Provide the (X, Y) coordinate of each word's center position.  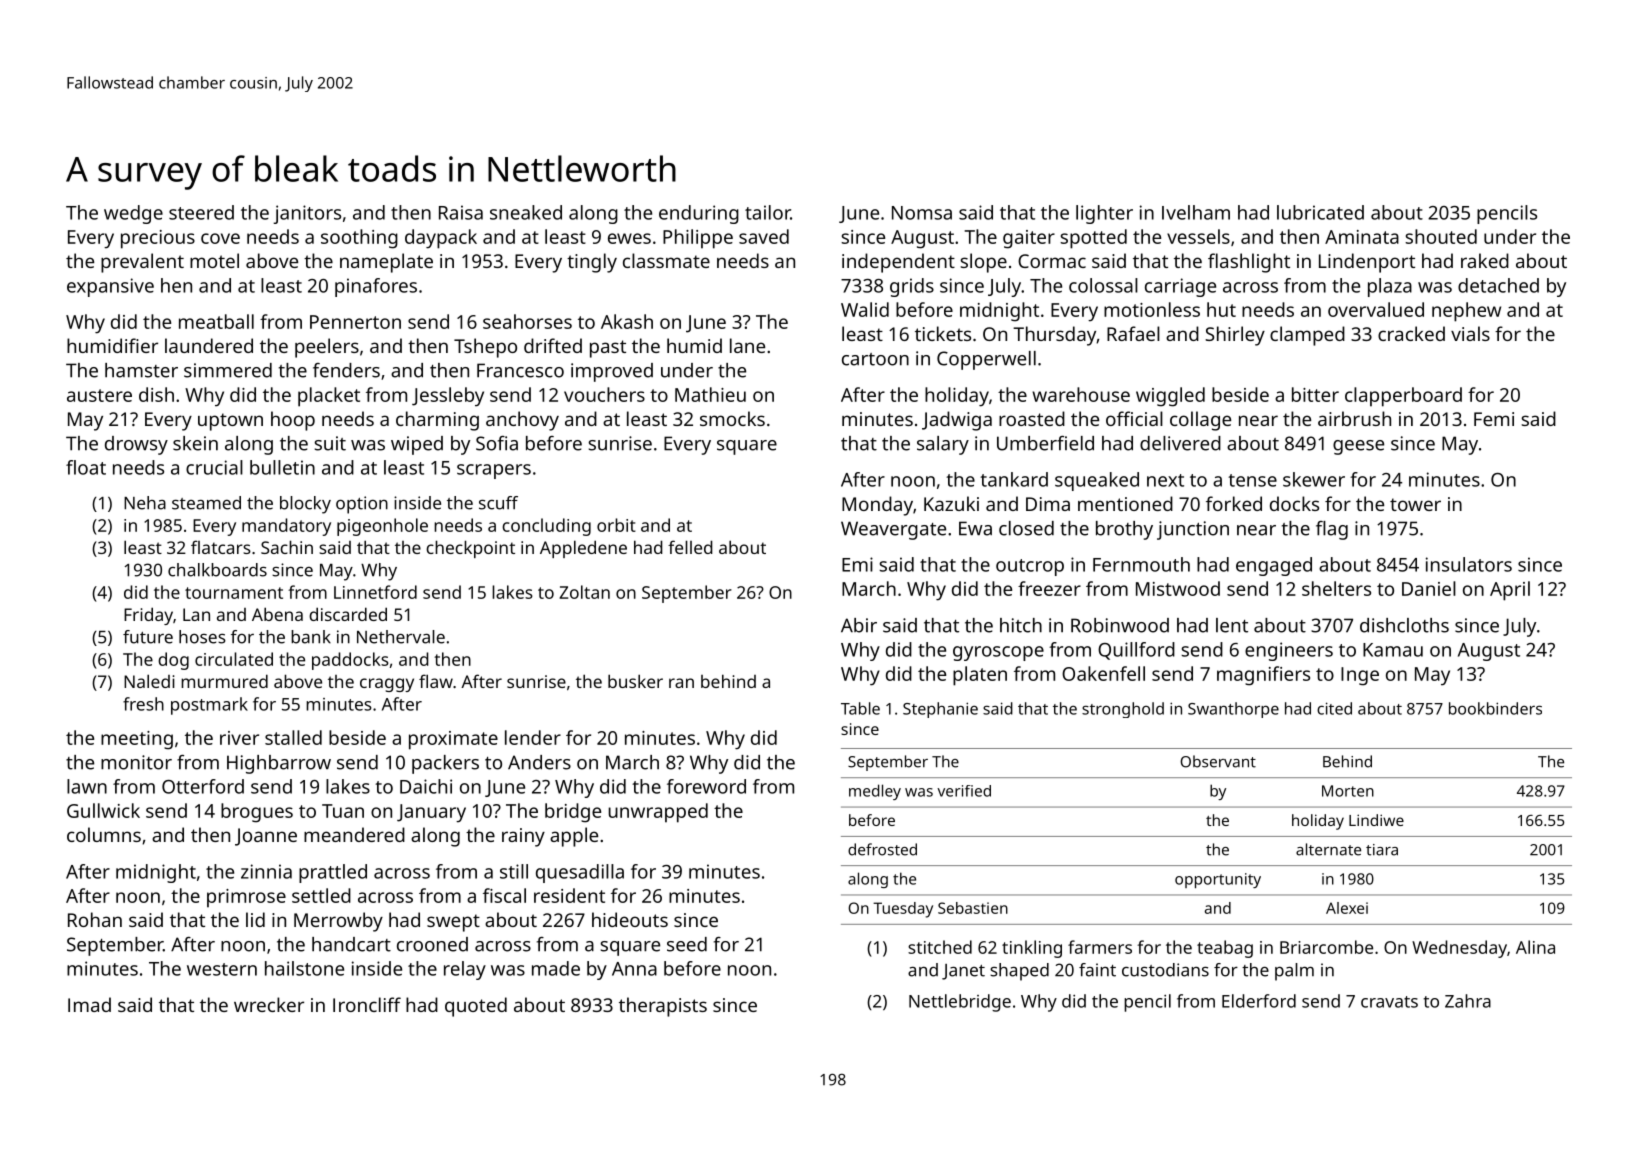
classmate (666, 260)
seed (687, 944)
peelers (327, 348)
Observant (1218, 761)
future (148, 637)
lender (533, 737)
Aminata (1362, 237)
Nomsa (922, 213)
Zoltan (584, 592)
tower (1415, 504)
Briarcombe (1326, 947)
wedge (133, 214)
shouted (1441, 236)
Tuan (343, 811)
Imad (89, 1004)
